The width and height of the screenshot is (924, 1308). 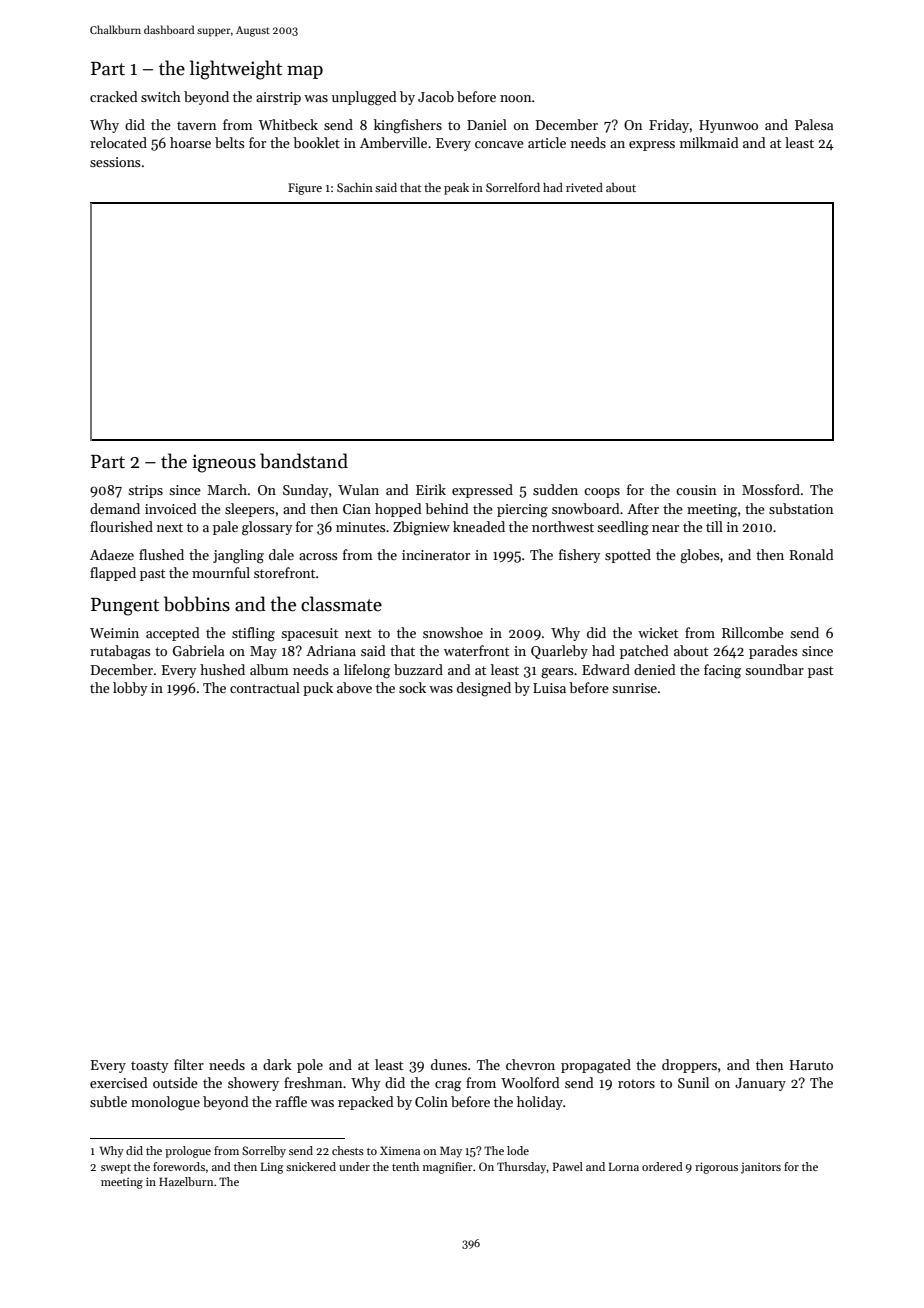 I want to click on snickered, so click(x=311, y=1166).
